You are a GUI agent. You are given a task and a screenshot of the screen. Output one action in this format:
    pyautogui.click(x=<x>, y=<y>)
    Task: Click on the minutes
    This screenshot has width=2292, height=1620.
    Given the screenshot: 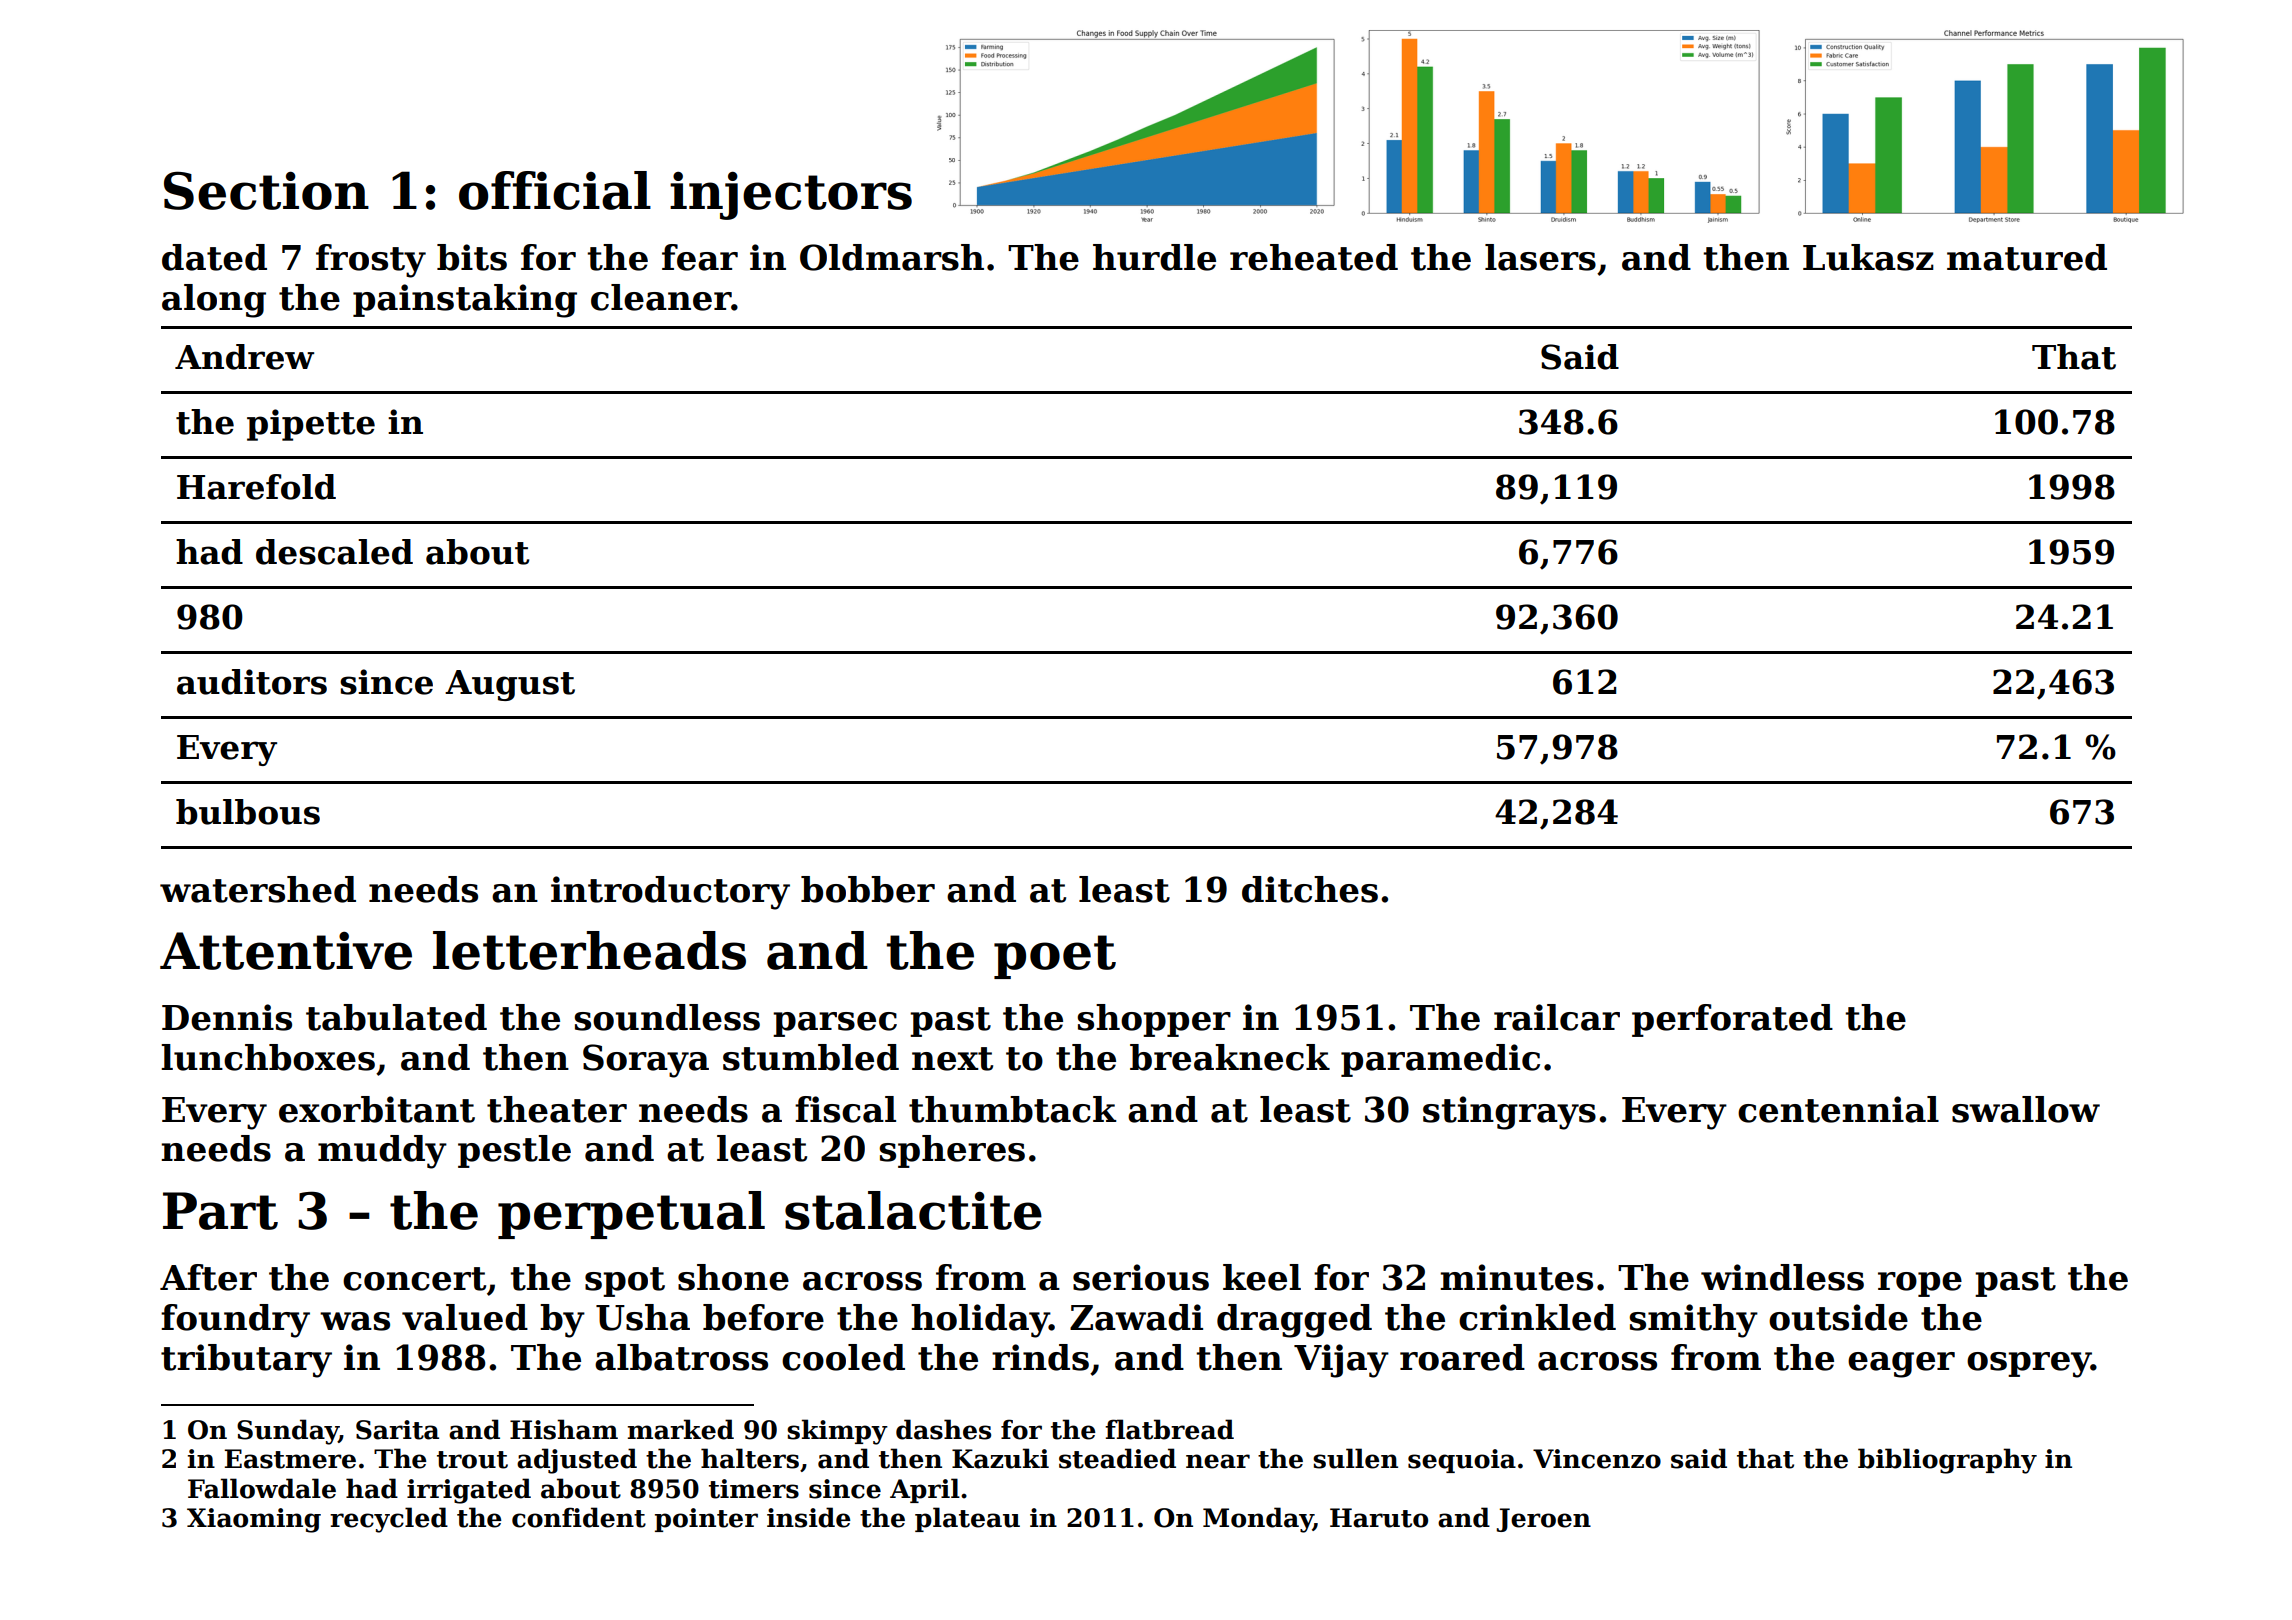 What is the action you would take?
    pyautogui.click(x=1516, y=1277)
